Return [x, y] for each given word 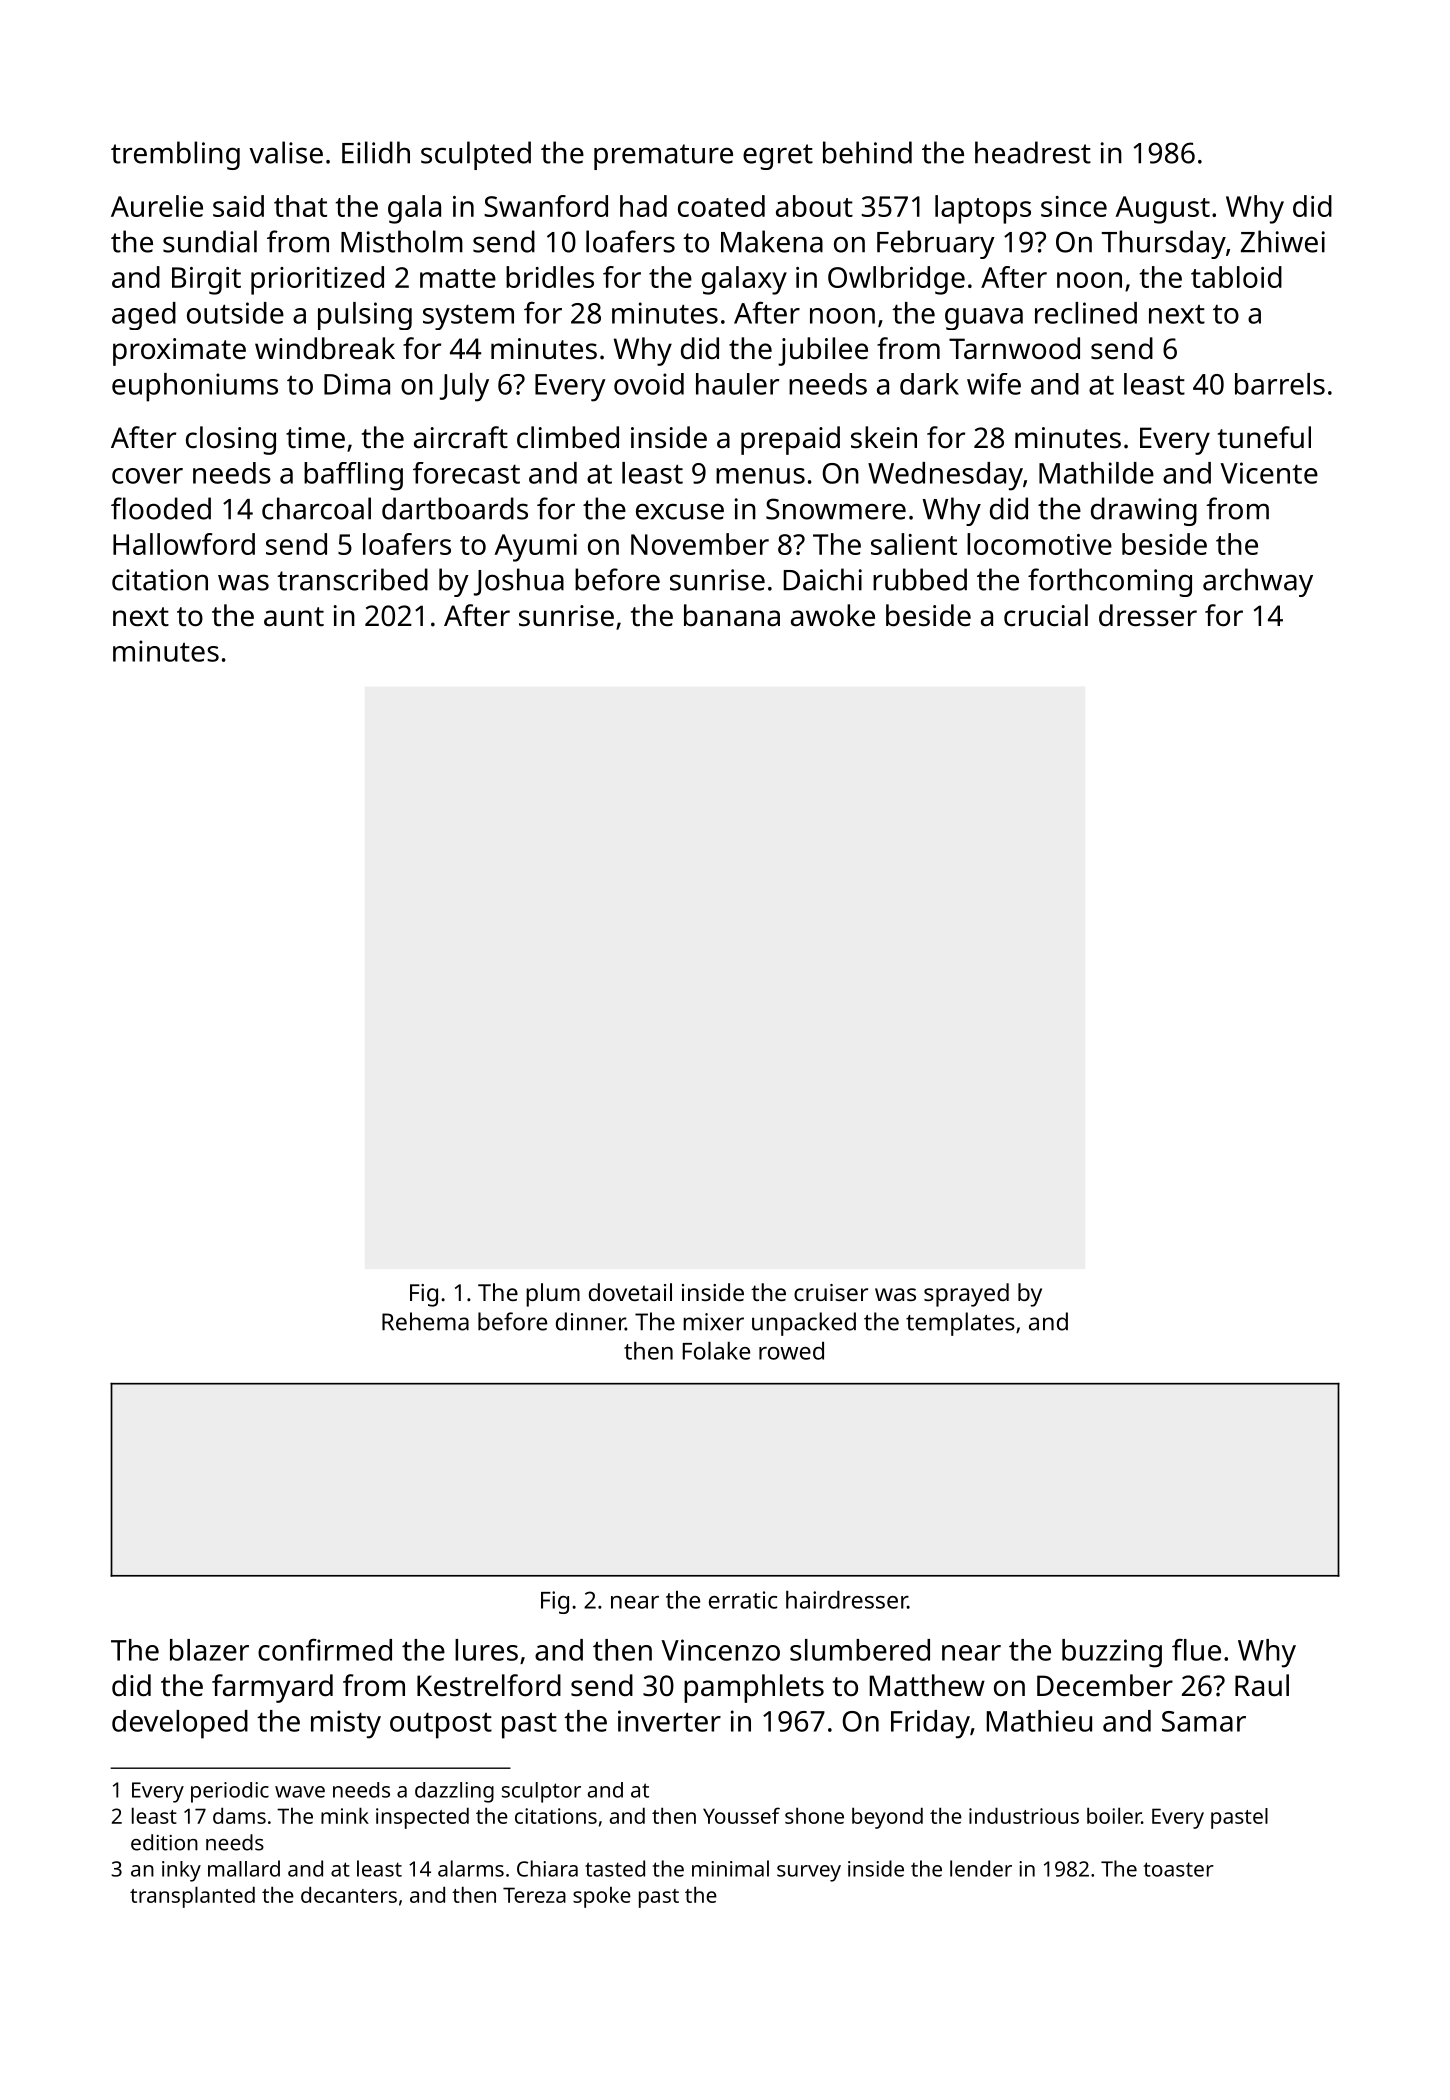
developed [180, 1724]
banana [732, 615]
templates [960, 1324]
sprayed [966, 1295]
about [814, 206]
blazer [209, 1650]
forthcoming [1110, 582]
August [1162, 210]
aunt [294, 617]
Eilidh [376, 152]
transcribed [352, 579]
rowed [791, 1351]
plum [553, 1295]
